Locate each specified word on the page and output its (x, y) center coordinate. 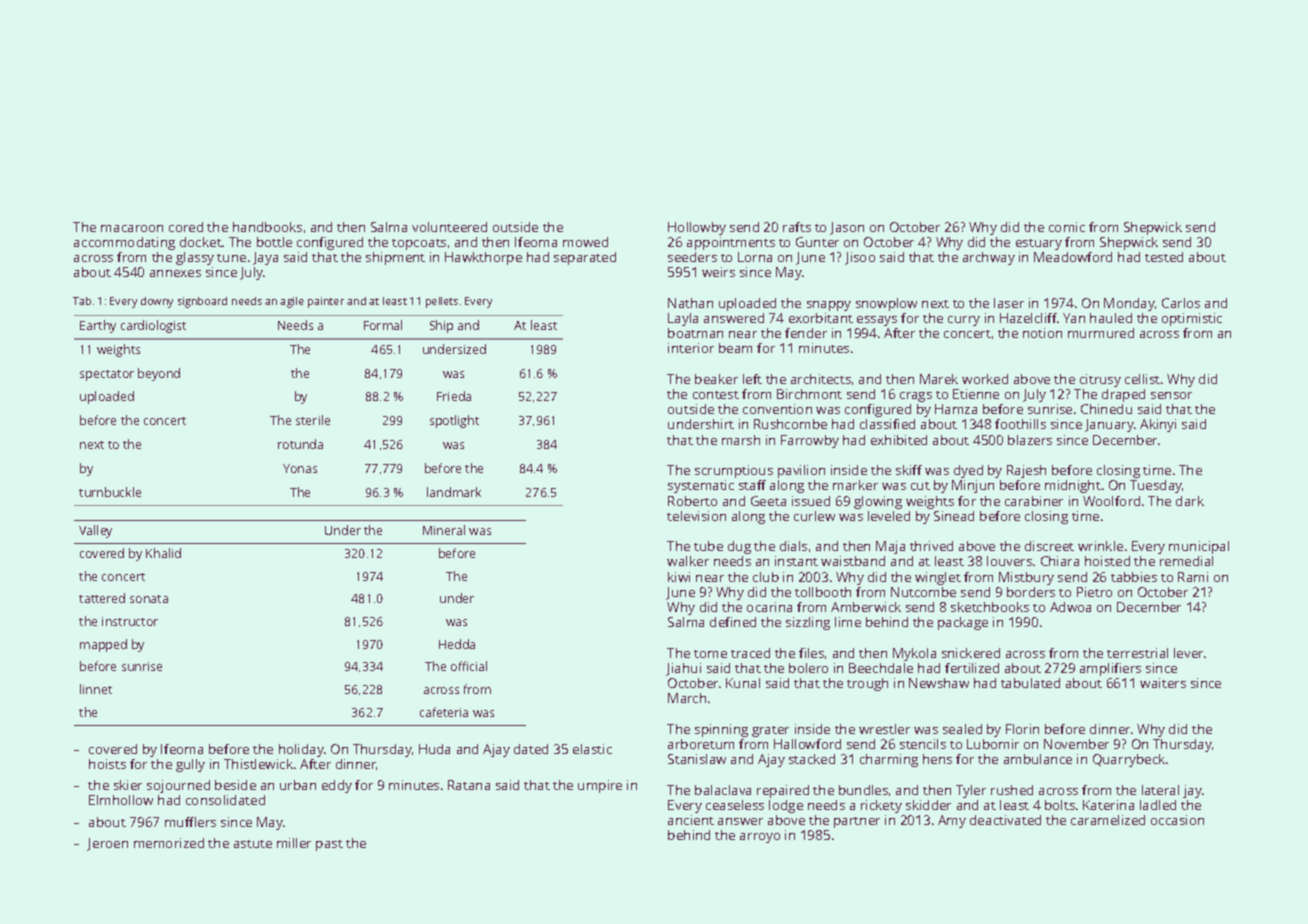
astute (253, 844)
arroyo (760, 838)
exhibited (899, 440)
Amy (952, 821)
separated (585, 258)
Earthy (98, 326)
